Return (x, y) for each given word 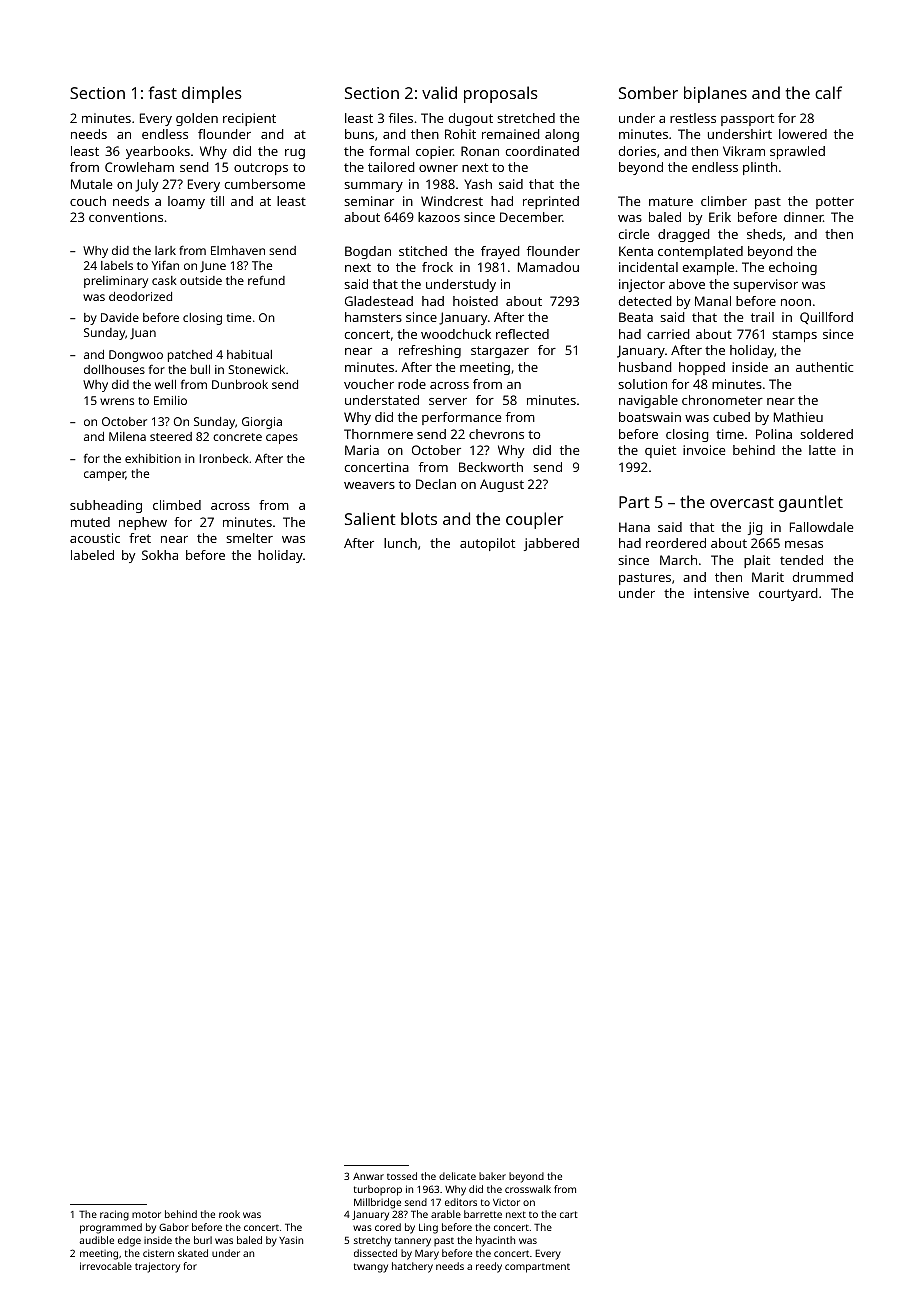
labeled (92, 555)
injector (642, 285)
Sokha (160, 555)
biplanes (715, 94)
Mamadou (548, 267)
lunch (400, 543)
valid (439, 92)
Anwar (368, 1176)
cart (569, 1214)
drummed (823, 577)
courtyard (788, 594)
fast (163, 92)
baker (492, 1176)
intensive (721, 593)
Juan (143, 334)
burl (203, 1240)
